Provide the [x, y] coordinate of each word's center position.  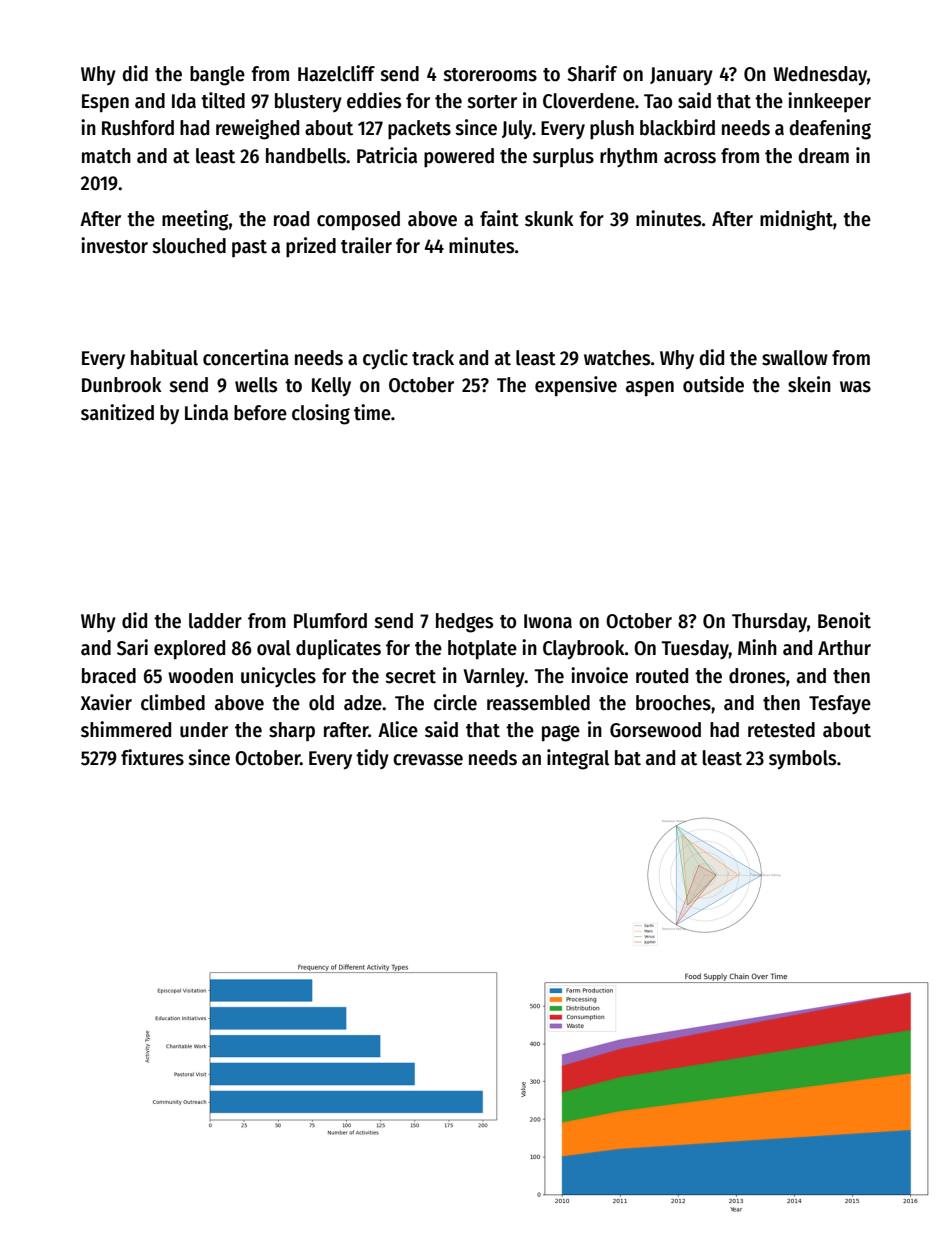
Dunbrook [122, 385]
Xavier [106, 702]
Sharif [592, 73]
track [433, 358]
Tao [658, 101]
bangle [217, 76]
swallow [795, 358]
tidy [372, 759]
